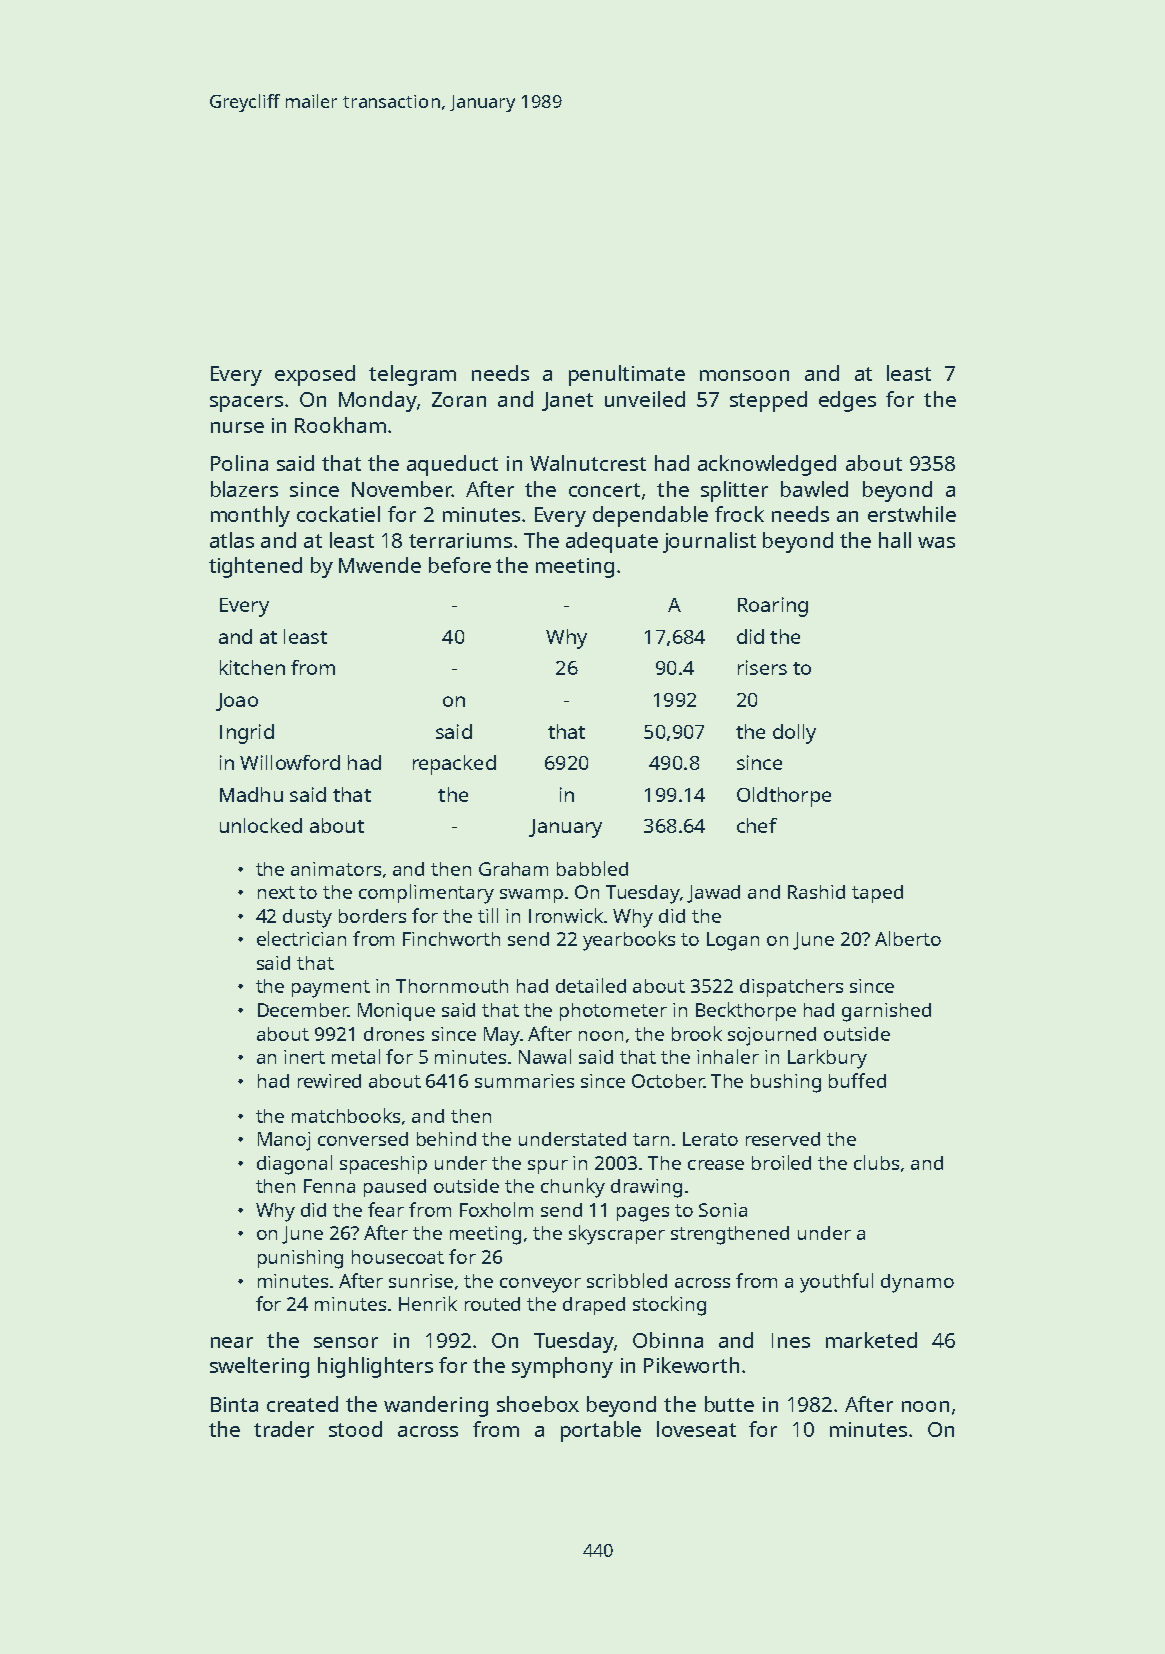 The height and width of the screenshot is (1654, 1165). I want to click on stood, so click(355, 1429).
